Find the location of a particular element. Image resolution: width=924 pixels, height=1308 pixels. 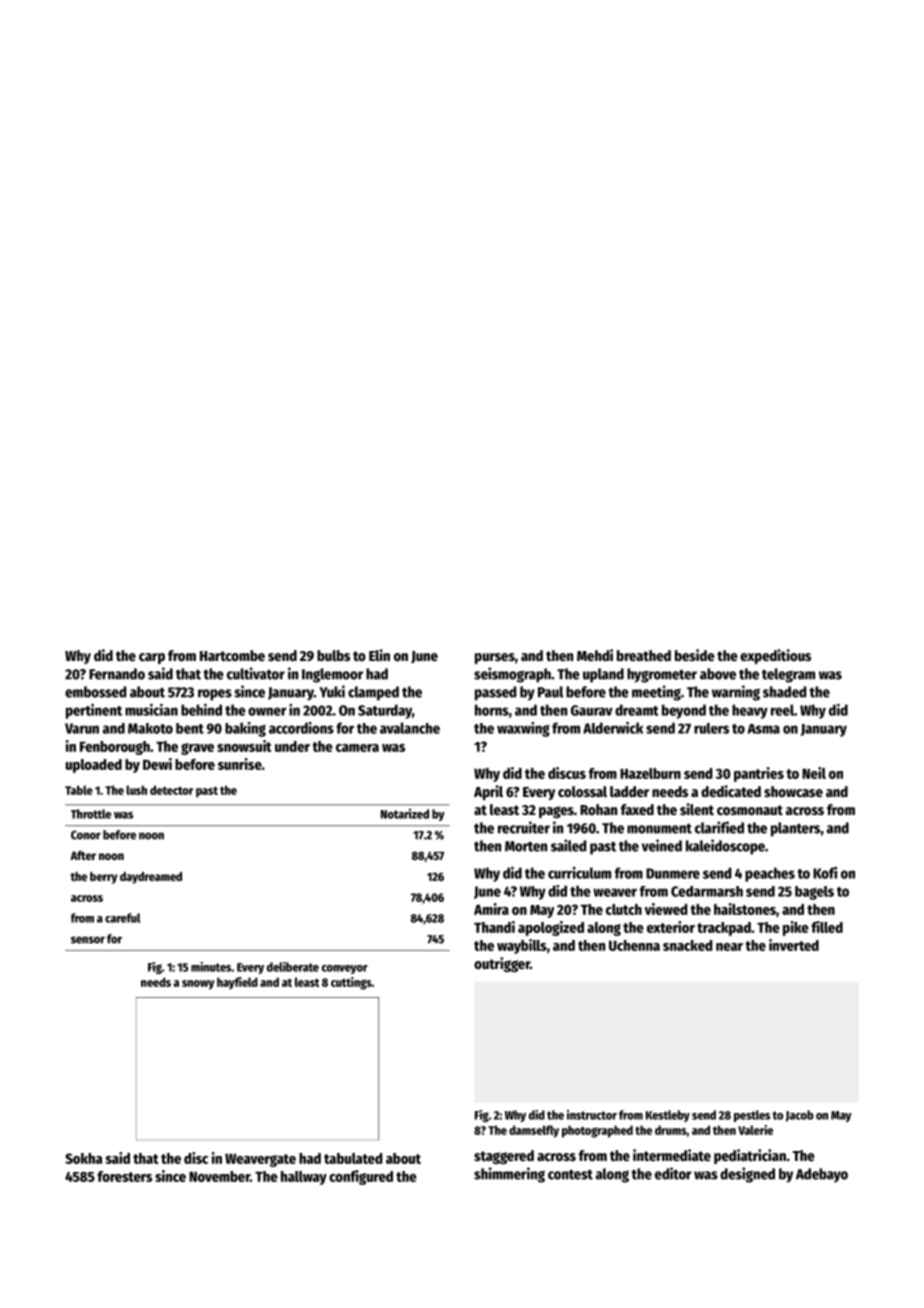

expeditious is located at coordinates (775, 656).
